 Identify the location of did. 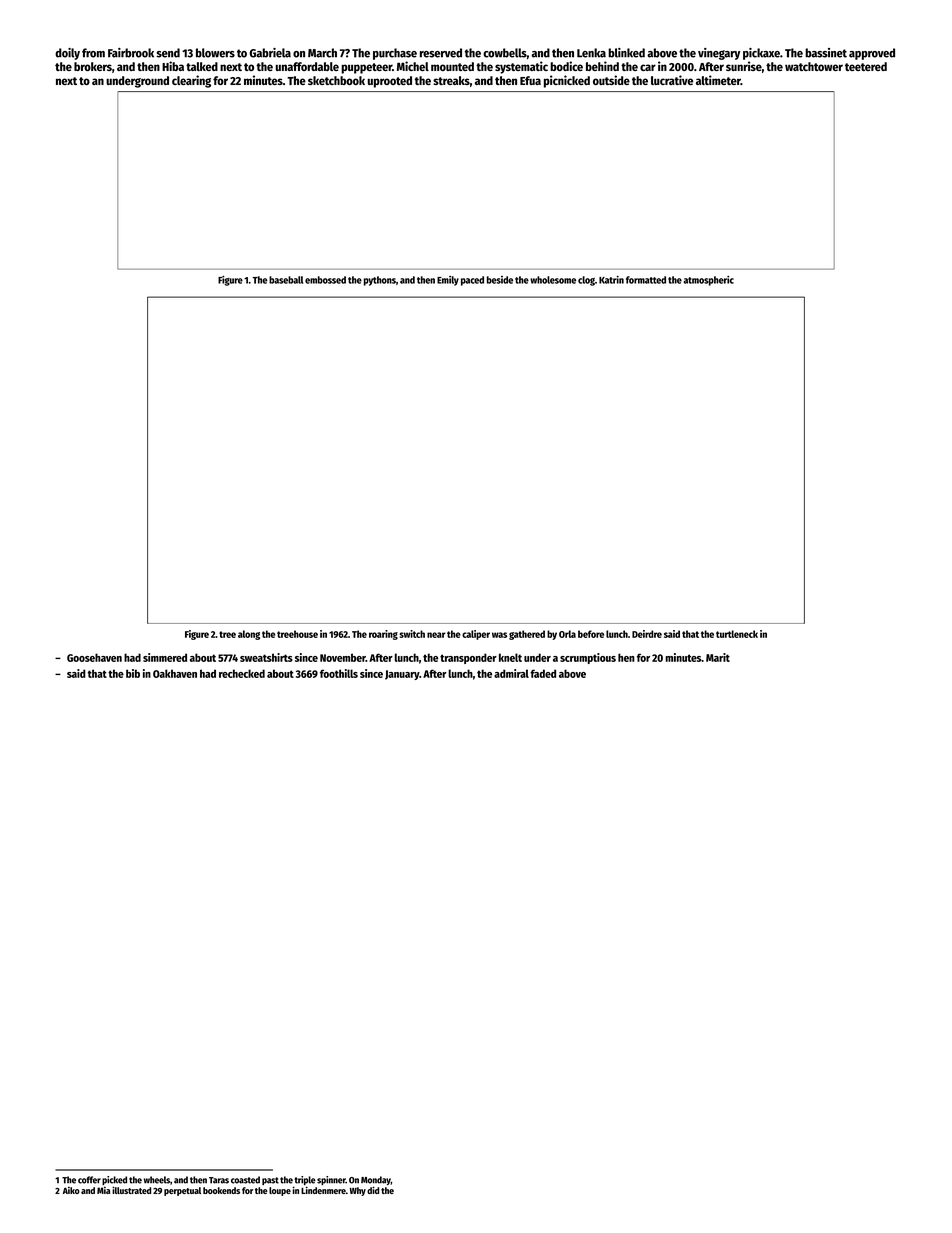
(373, 1190).
